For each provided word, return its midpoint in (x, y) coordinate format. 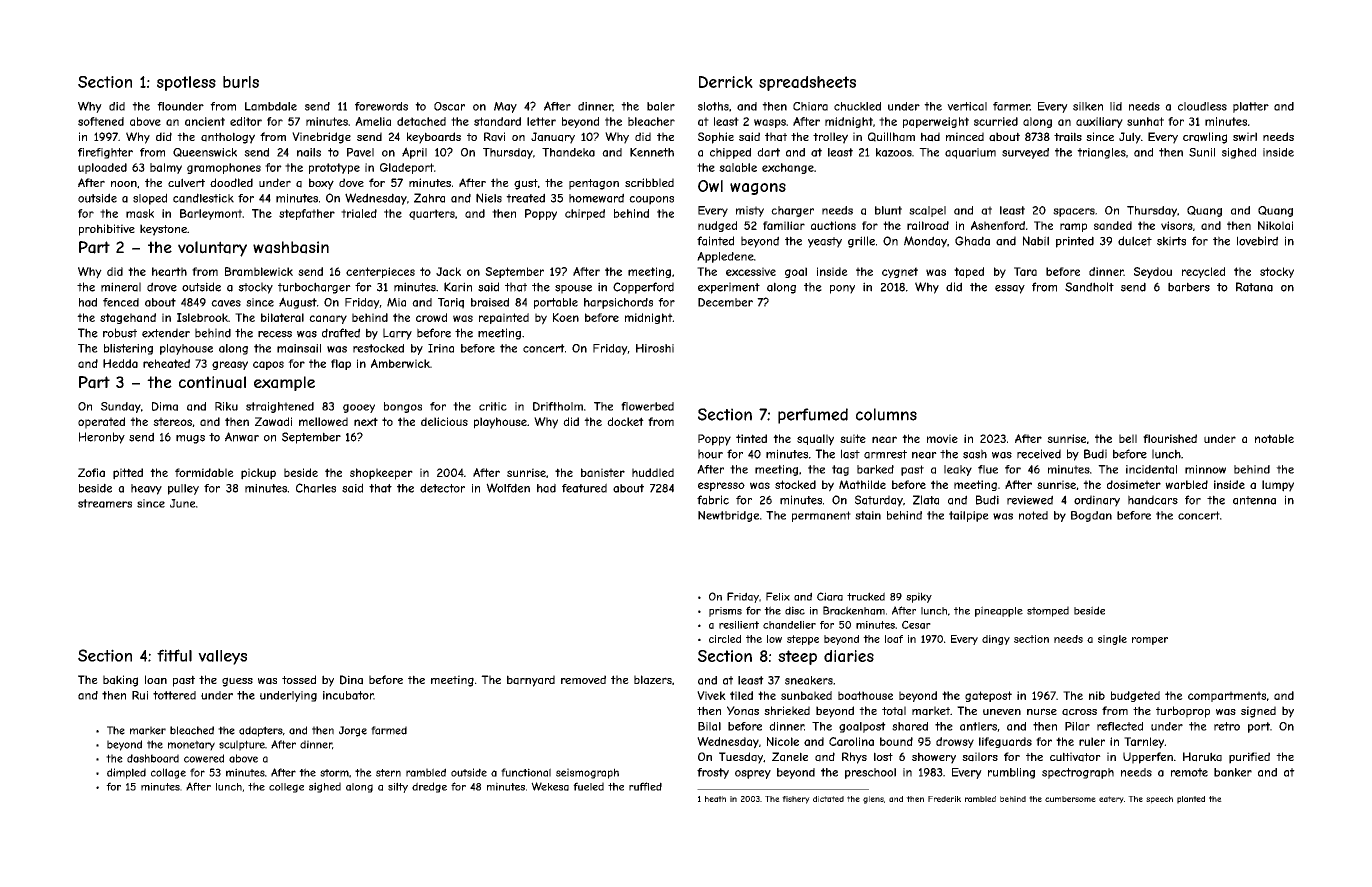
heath (715, 799)
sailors (980, 757)
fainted (715, 241)
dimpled (126, 773)
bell (1128, 438)
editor (246, 121)
